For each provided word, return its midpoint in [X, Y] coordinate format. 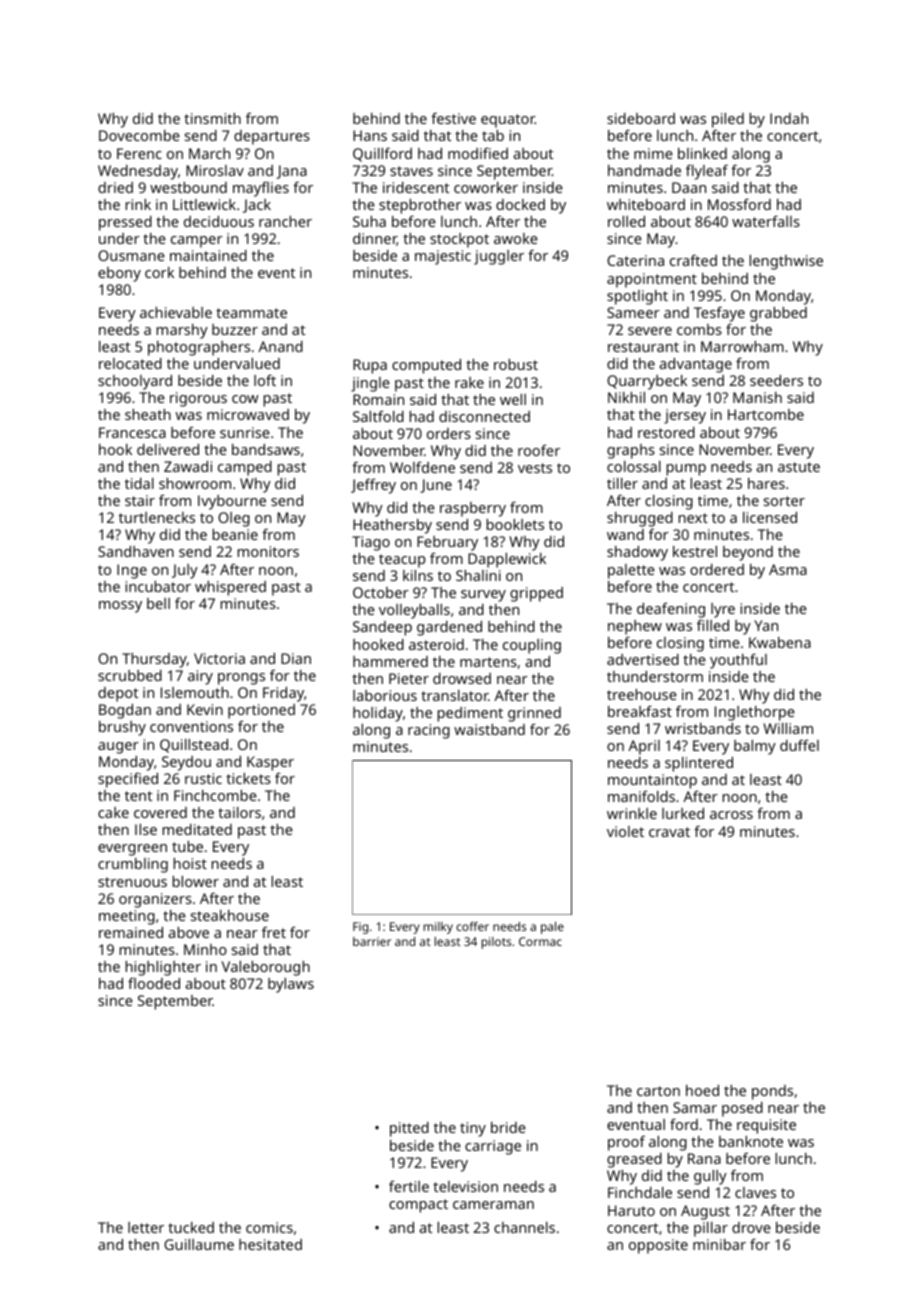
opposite [658, 1246]
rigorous [198, 399]
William [788, 728]
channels [524, 1227]
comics [269, 1227]
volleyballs [414, 611]
